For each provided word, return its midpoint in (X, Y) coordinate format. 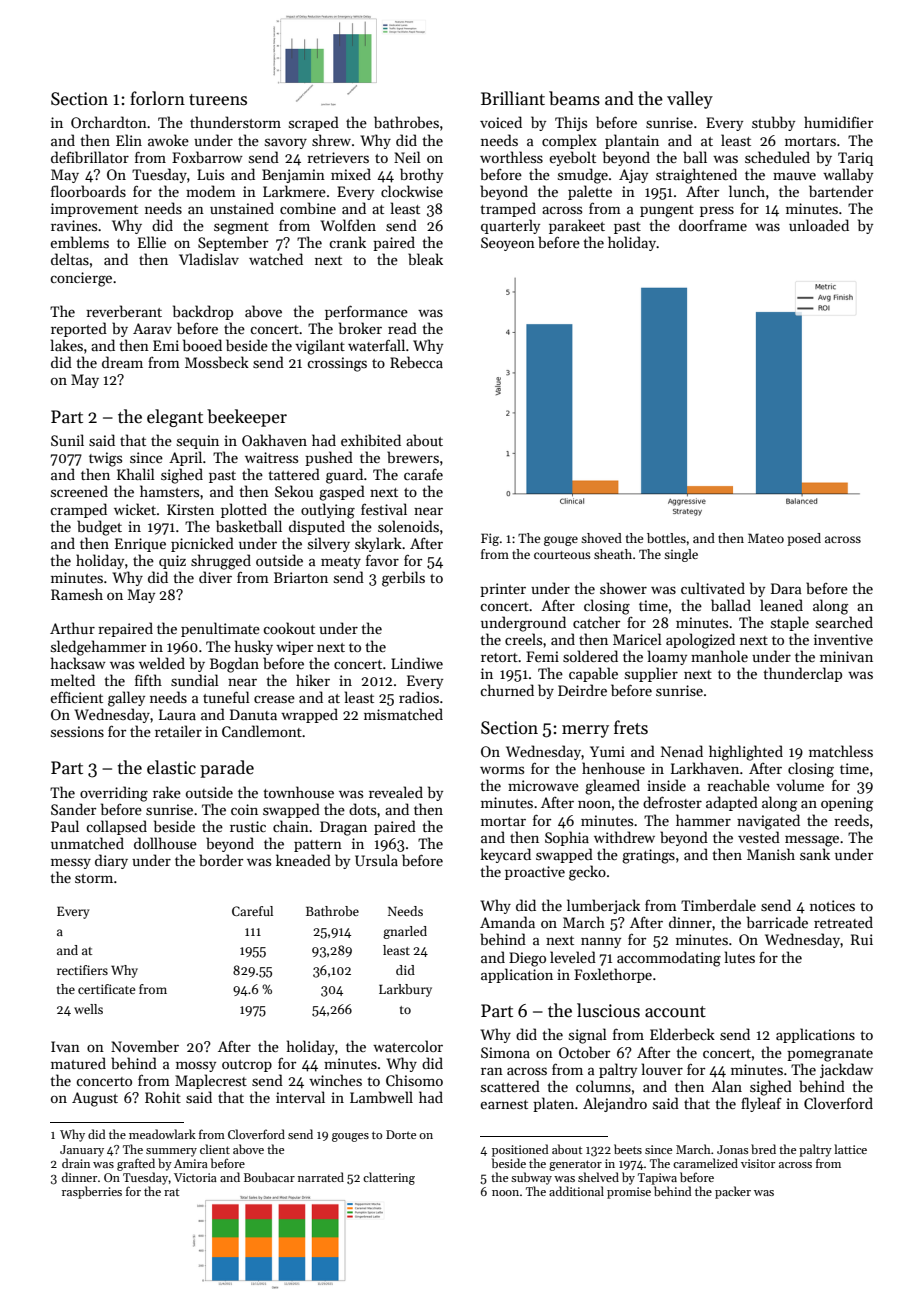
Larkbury (405, 990)
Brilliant (513, 98)
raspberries (92, 1192)
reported (79, 329)
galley (126, 699)
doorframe (713, 225)
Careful (252, 911)
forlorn (157, 98)
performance (366, 312)
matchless (841, 751)
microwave (543, 785)
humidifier (838, 122)
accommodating (669, 959)
